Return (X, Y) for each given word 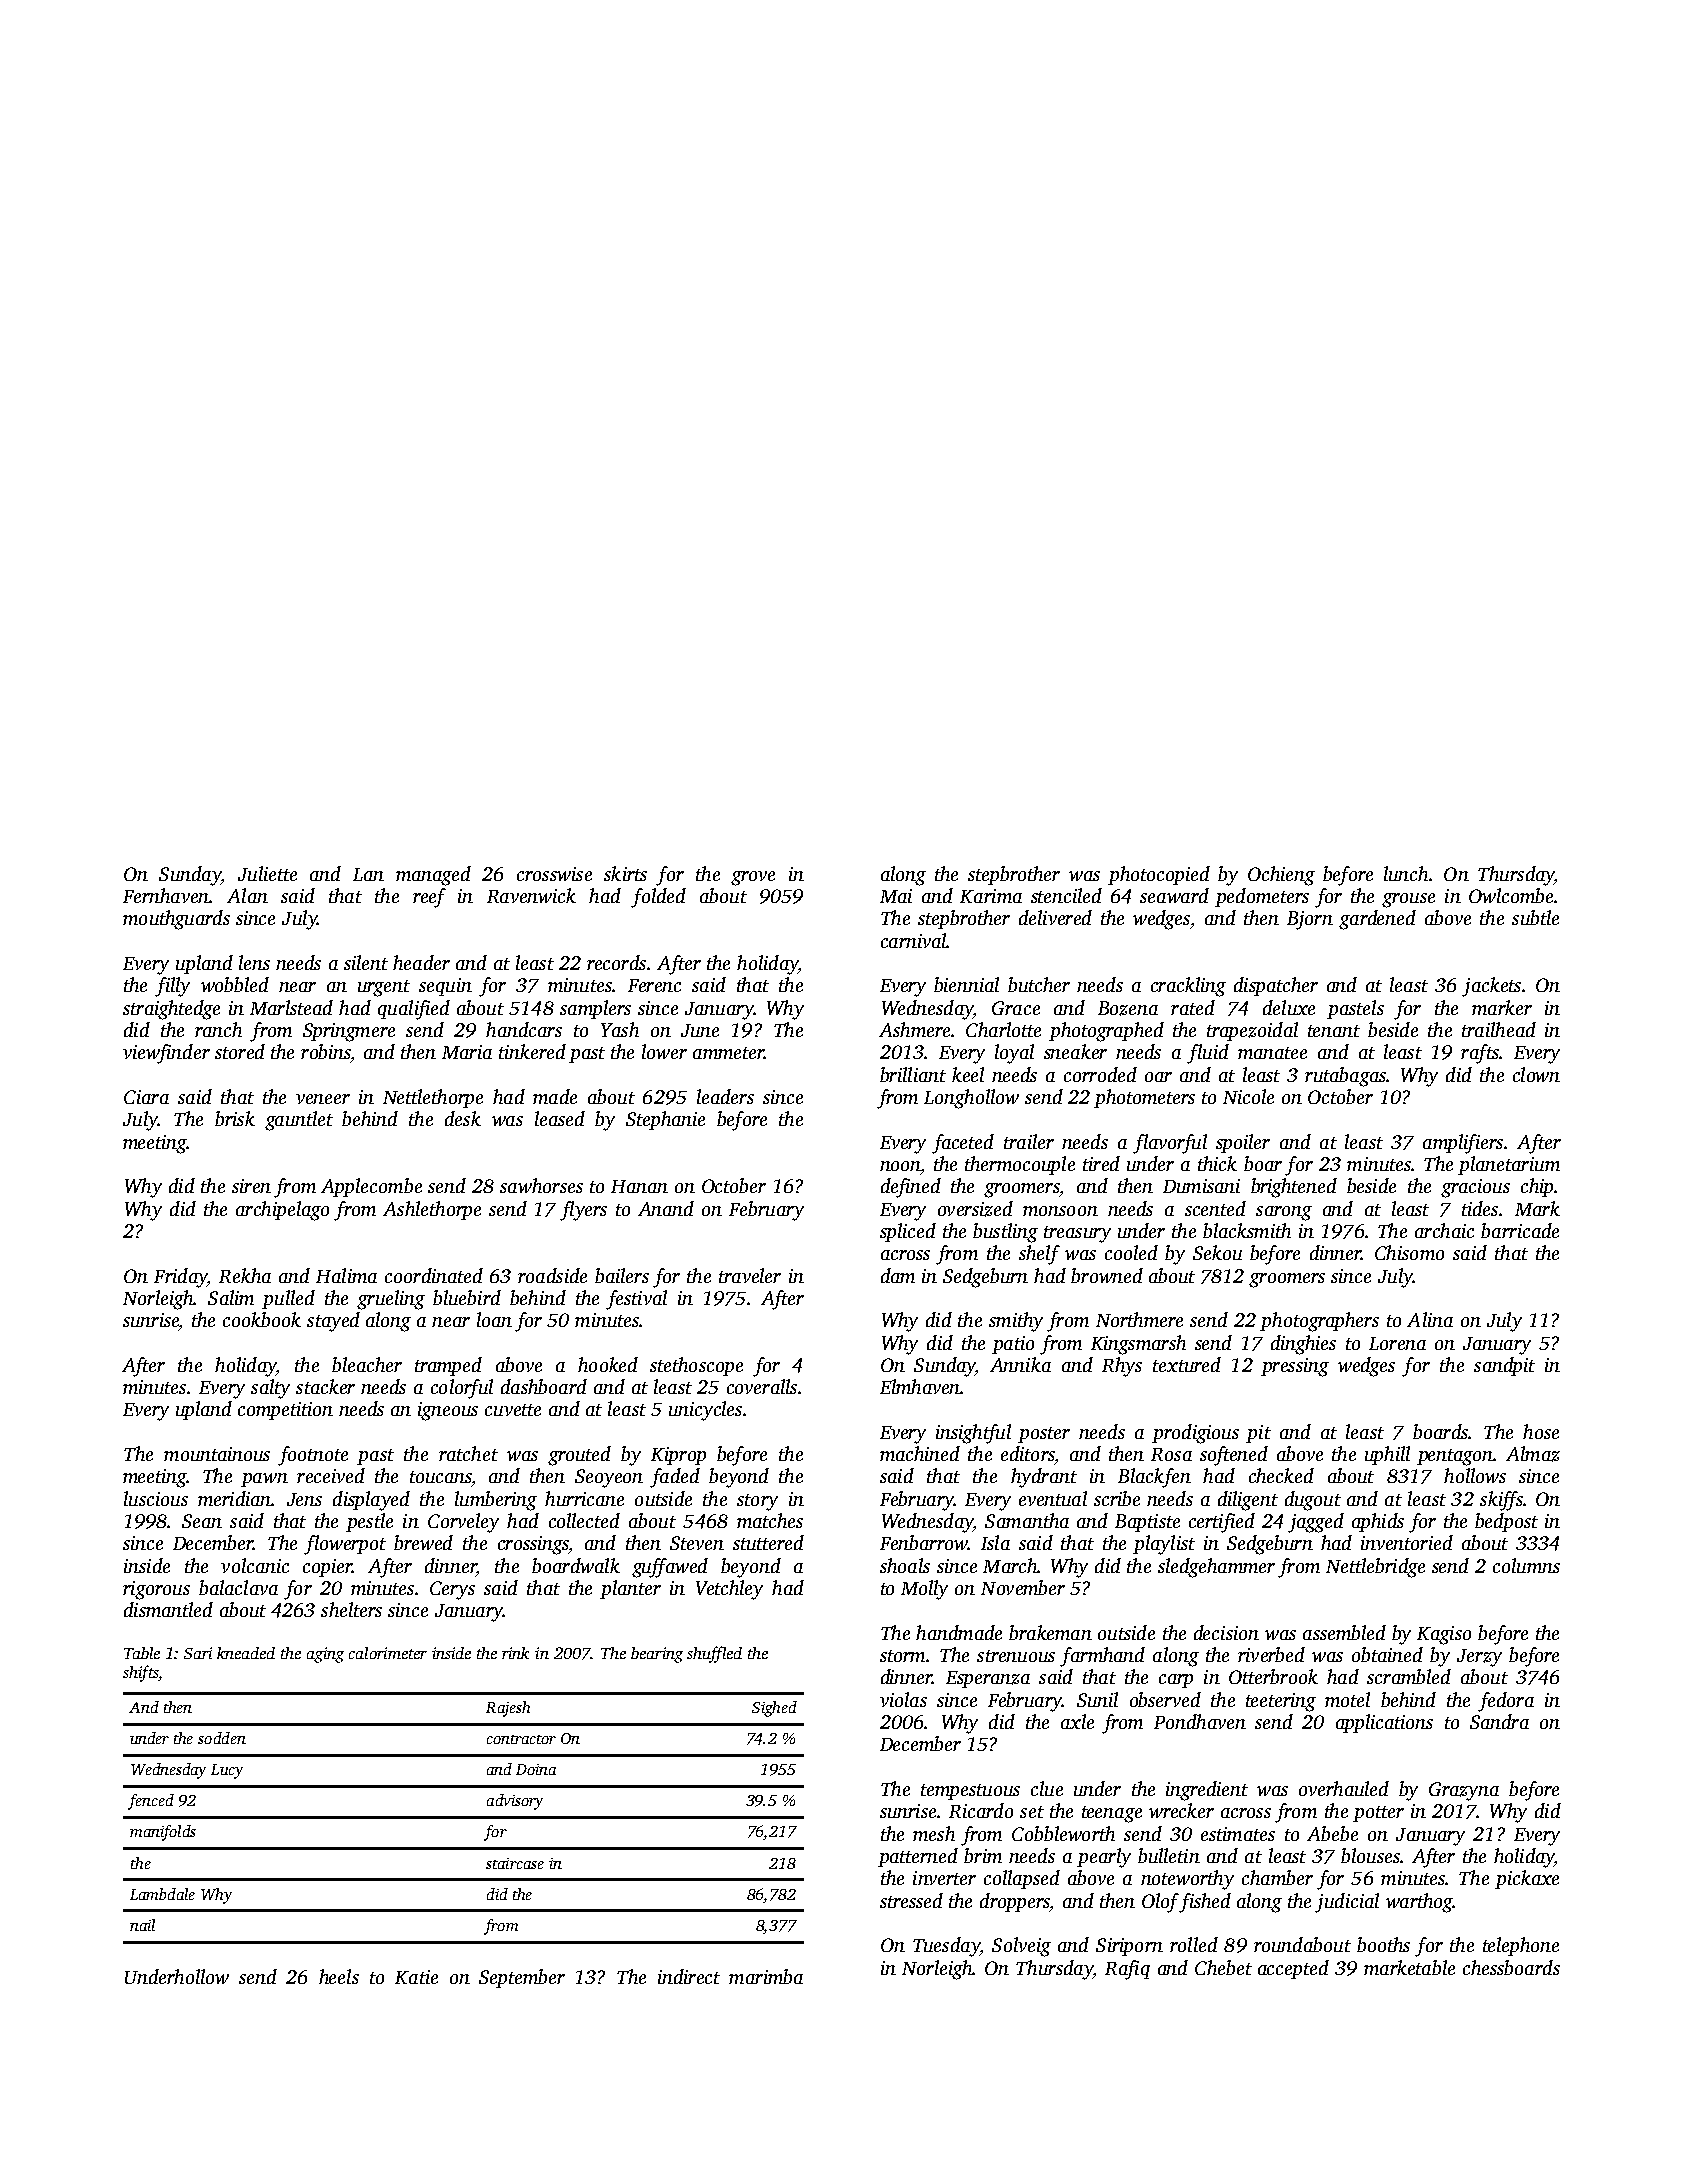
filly (172, 987)
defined (911, 1188)
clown (1536, 1074)
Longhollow (971, 1099)
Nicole (1248, 1096)
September (522, 1978)
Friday (180, 1278)
